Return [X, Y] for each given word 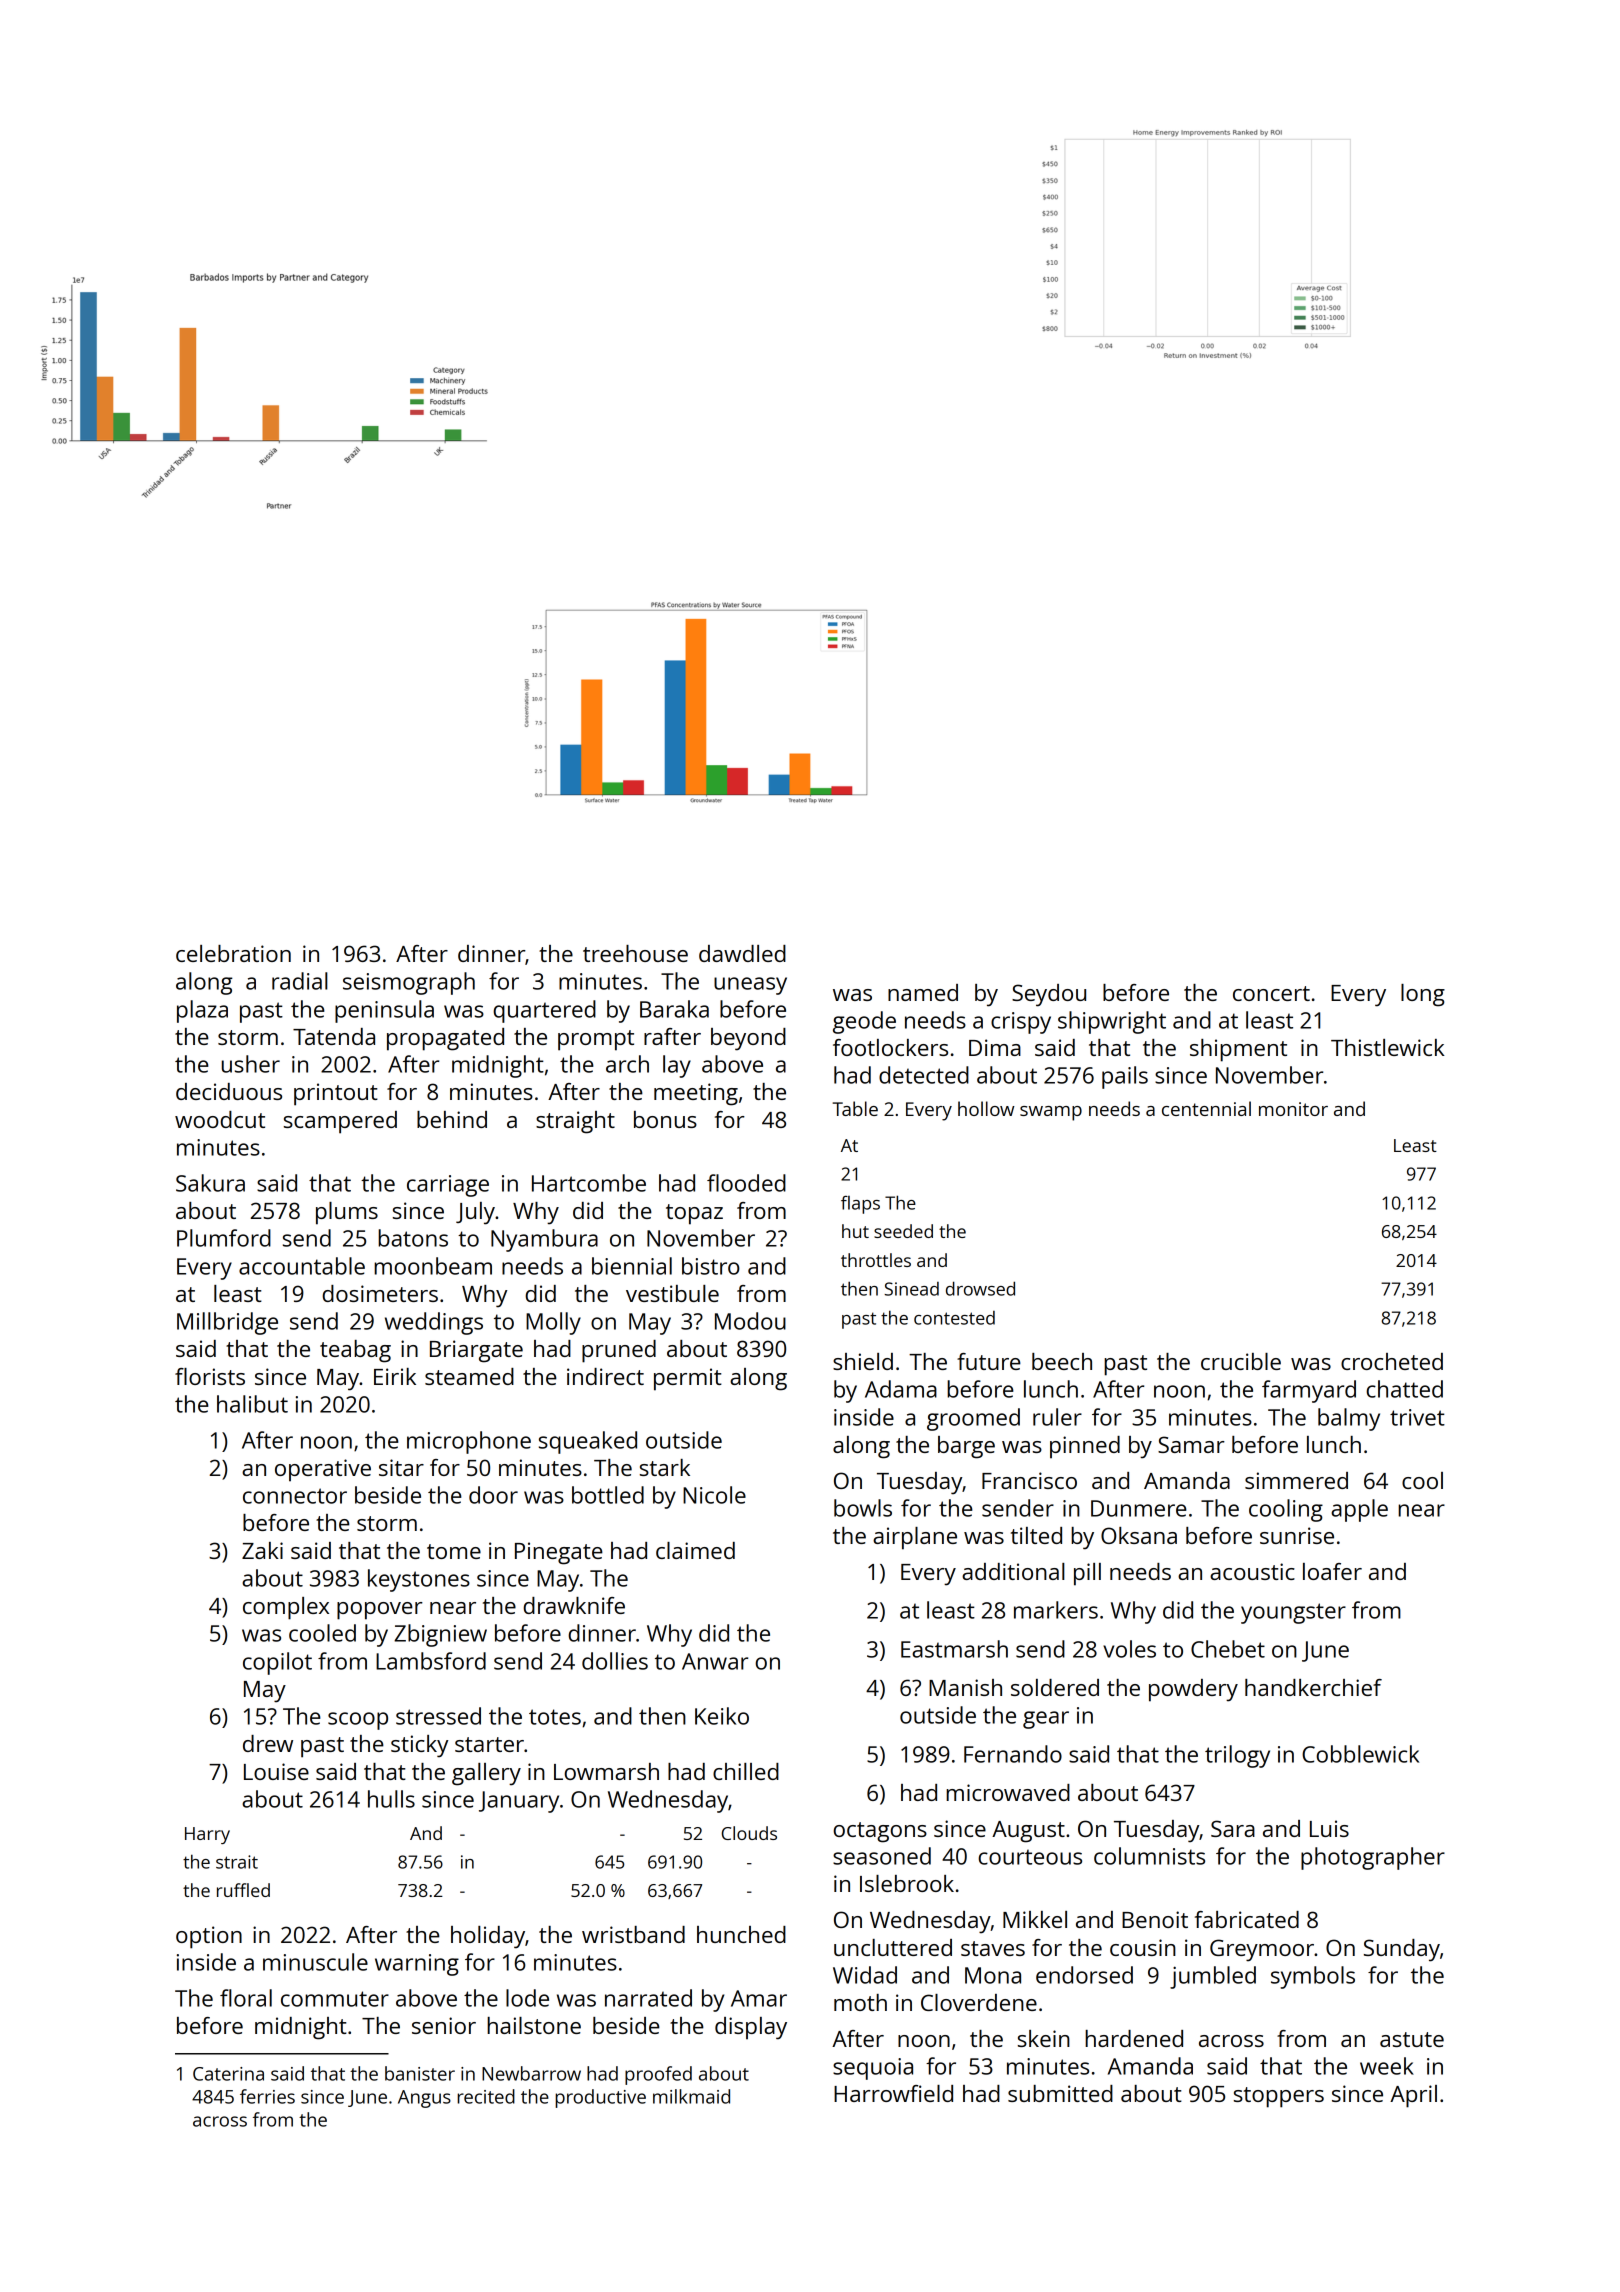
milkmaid [691, 2096]
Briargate [476, 1351]
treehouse [635, 953]
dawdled [742, 953]
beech [1062, 1361]
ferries [267, 2096]
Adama [901, 1389]
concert [1271, 993]
